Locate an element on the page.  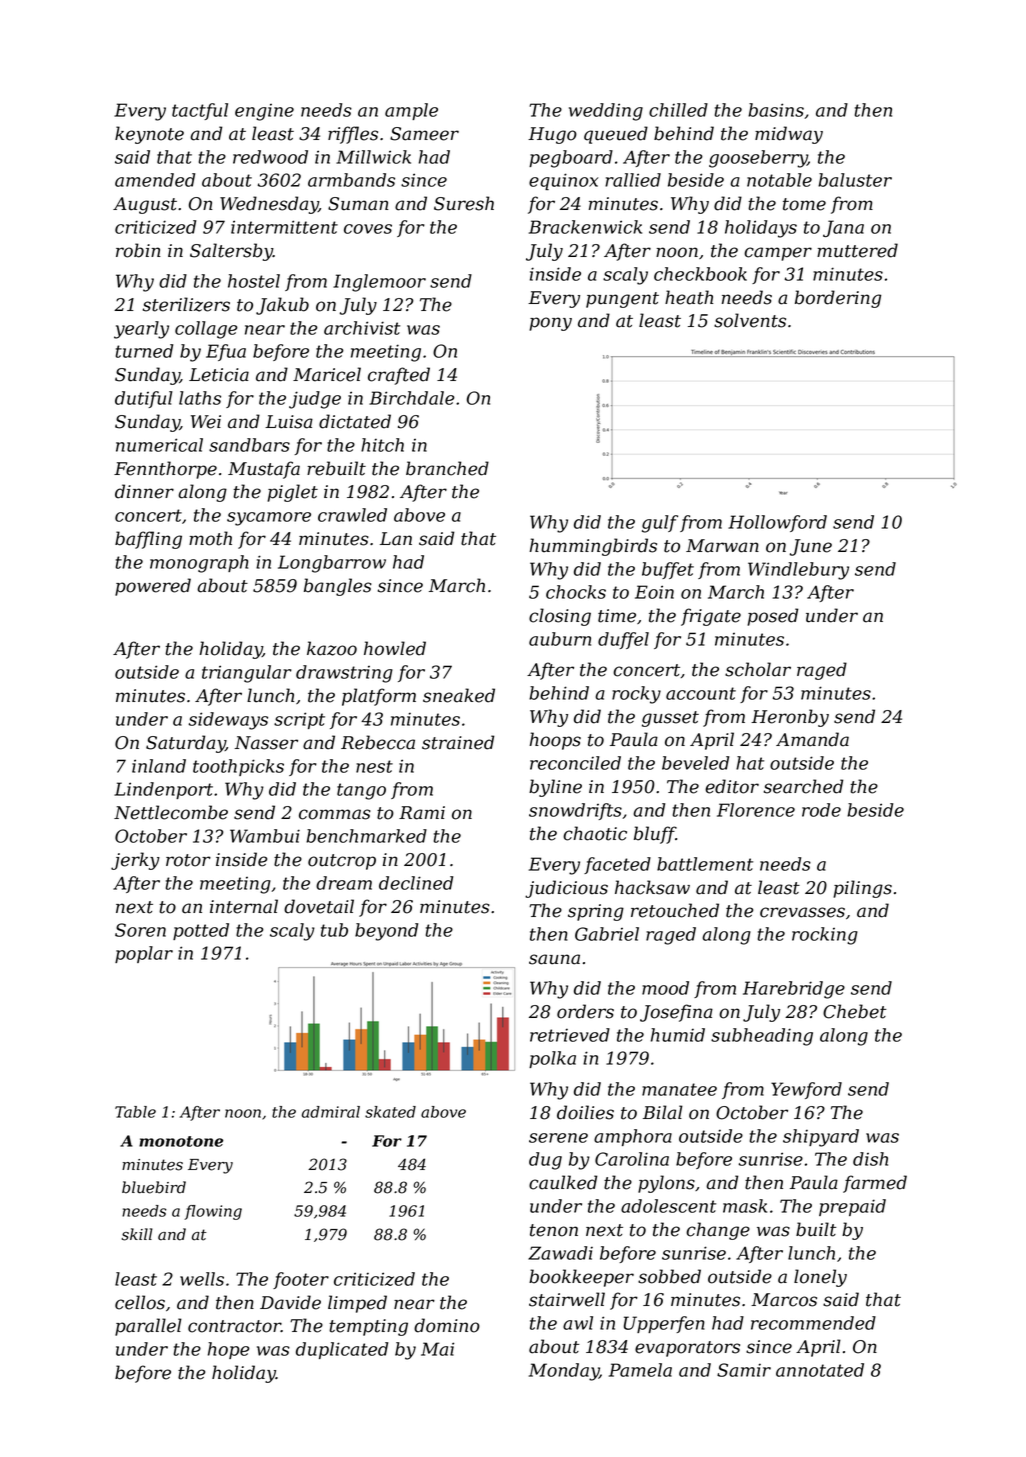
Sameer is located at coordinates (424, 134).
